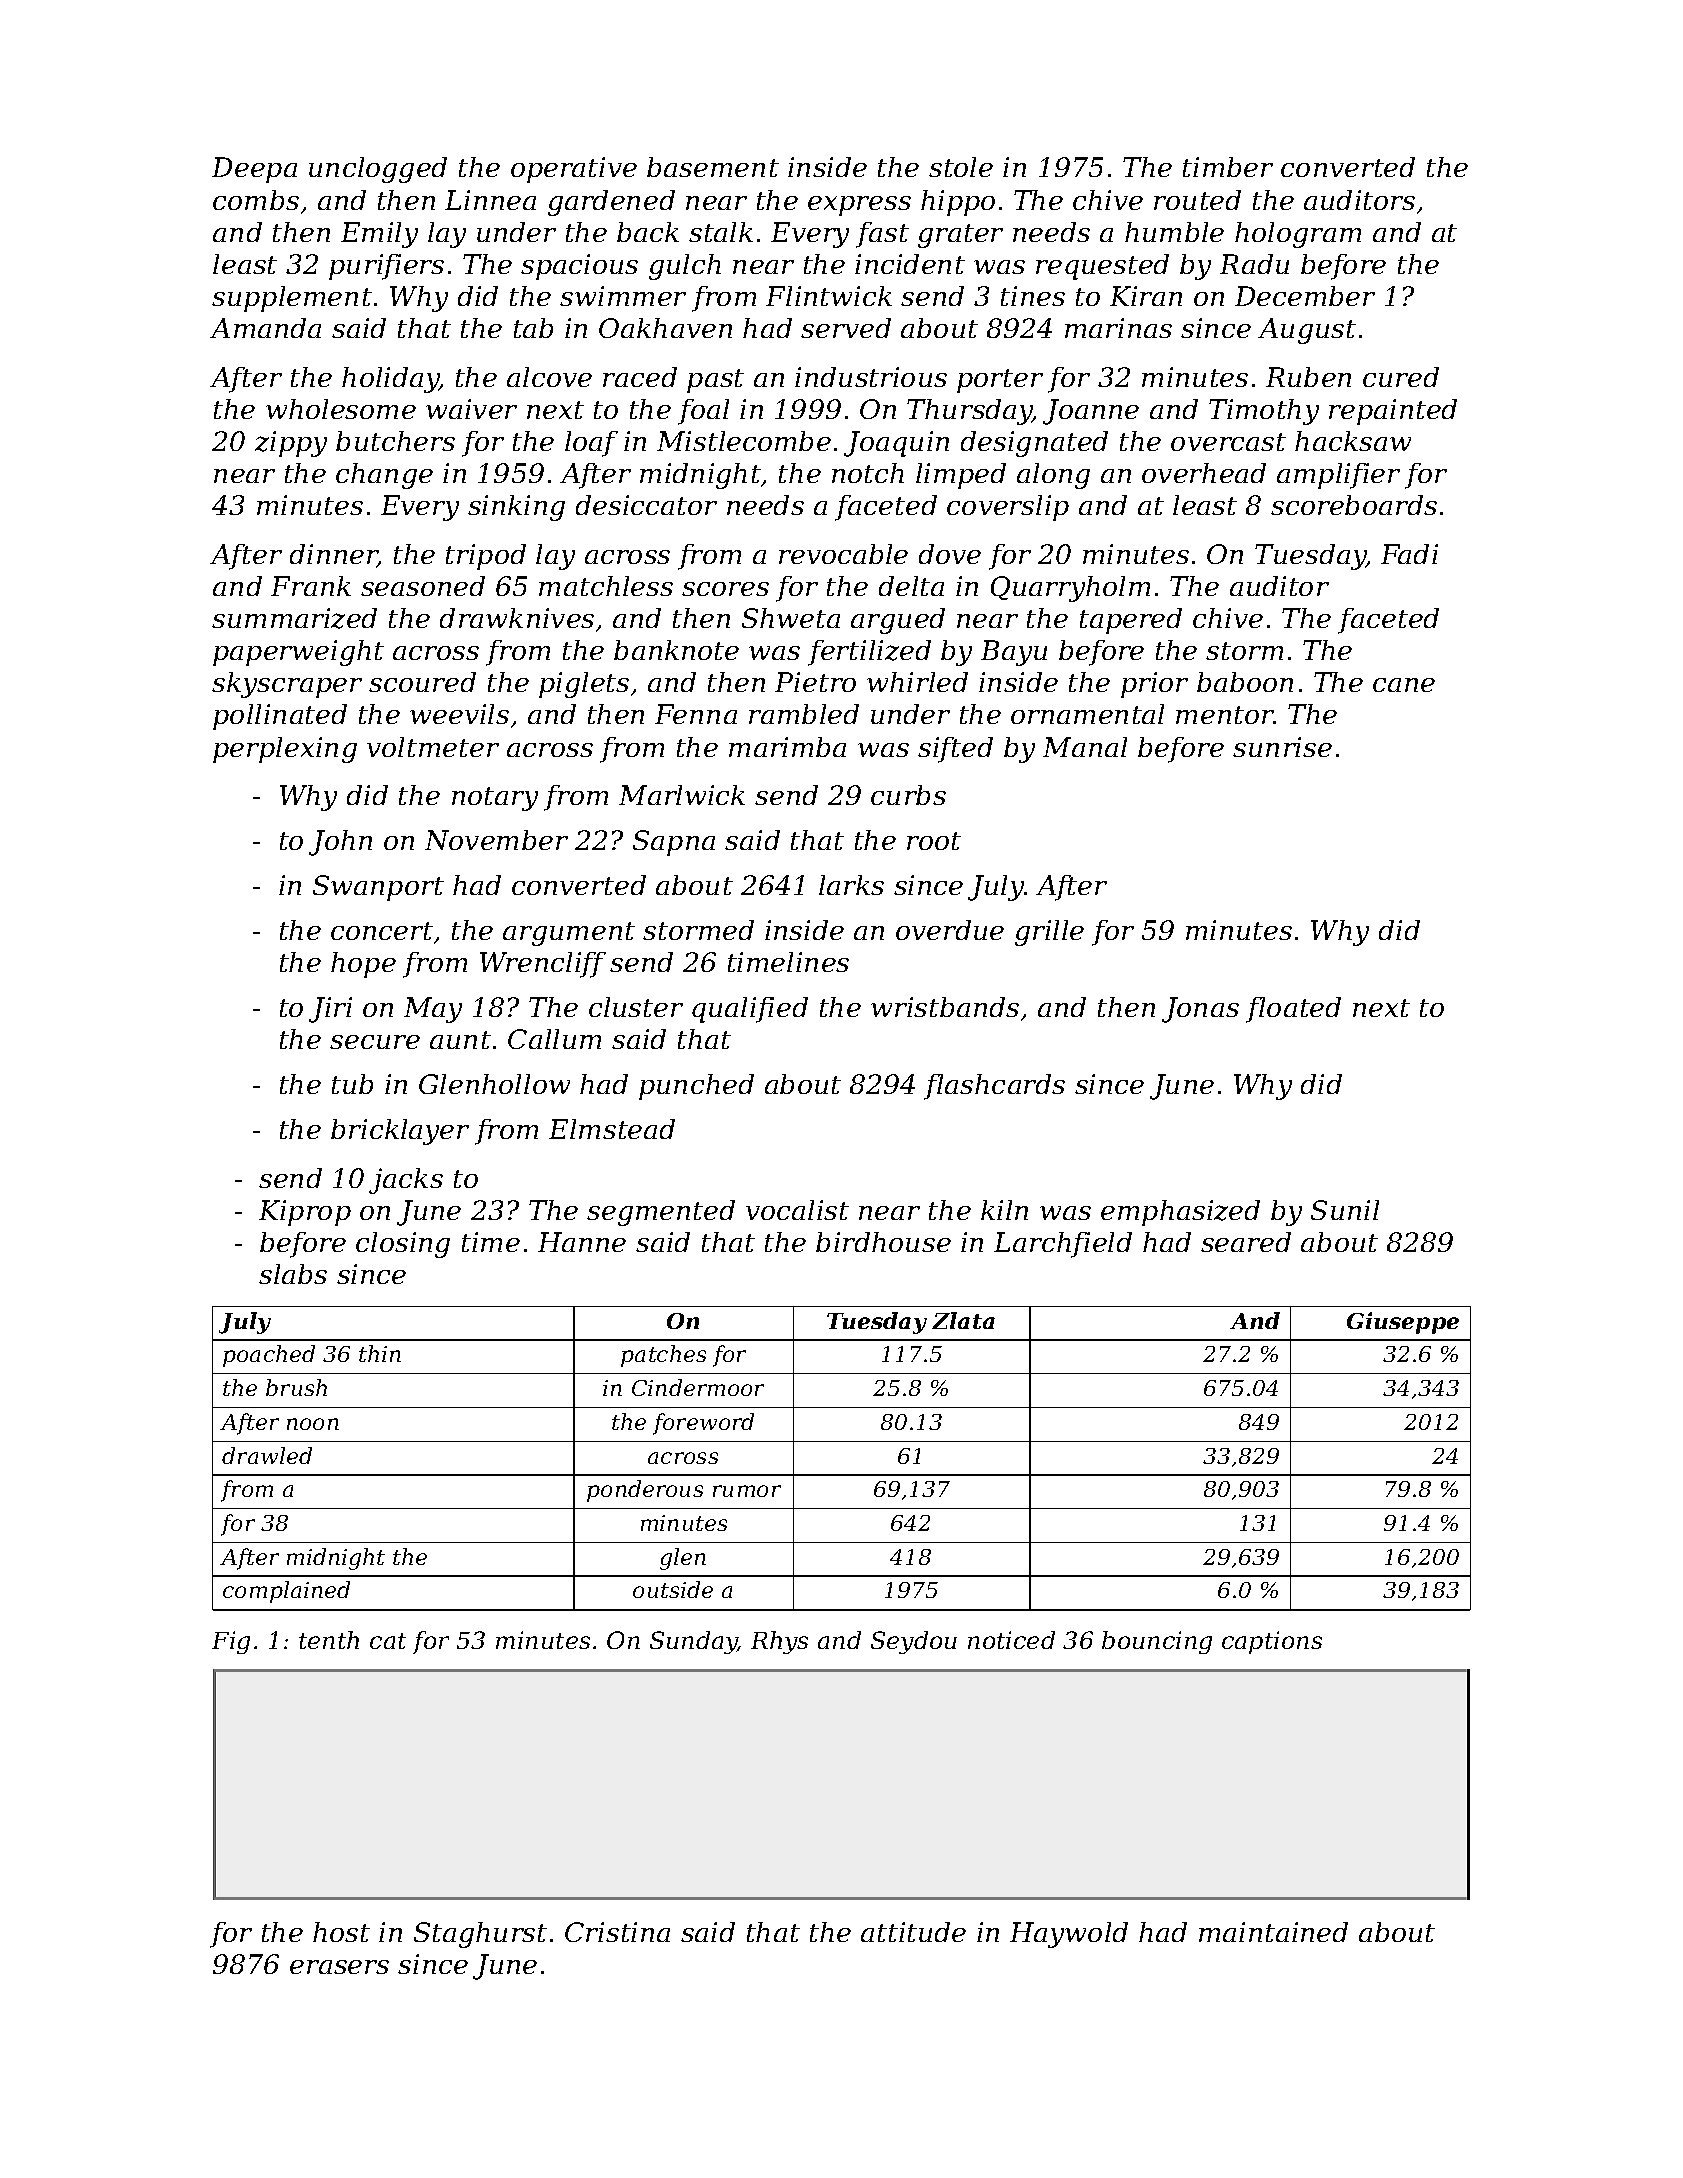 The height and width of the screenshot is (2178, 1683). What do you see at coordinates (480, 1935) in the screenshot?
I see `Staghurst` at bounding box center [480, 1935].
